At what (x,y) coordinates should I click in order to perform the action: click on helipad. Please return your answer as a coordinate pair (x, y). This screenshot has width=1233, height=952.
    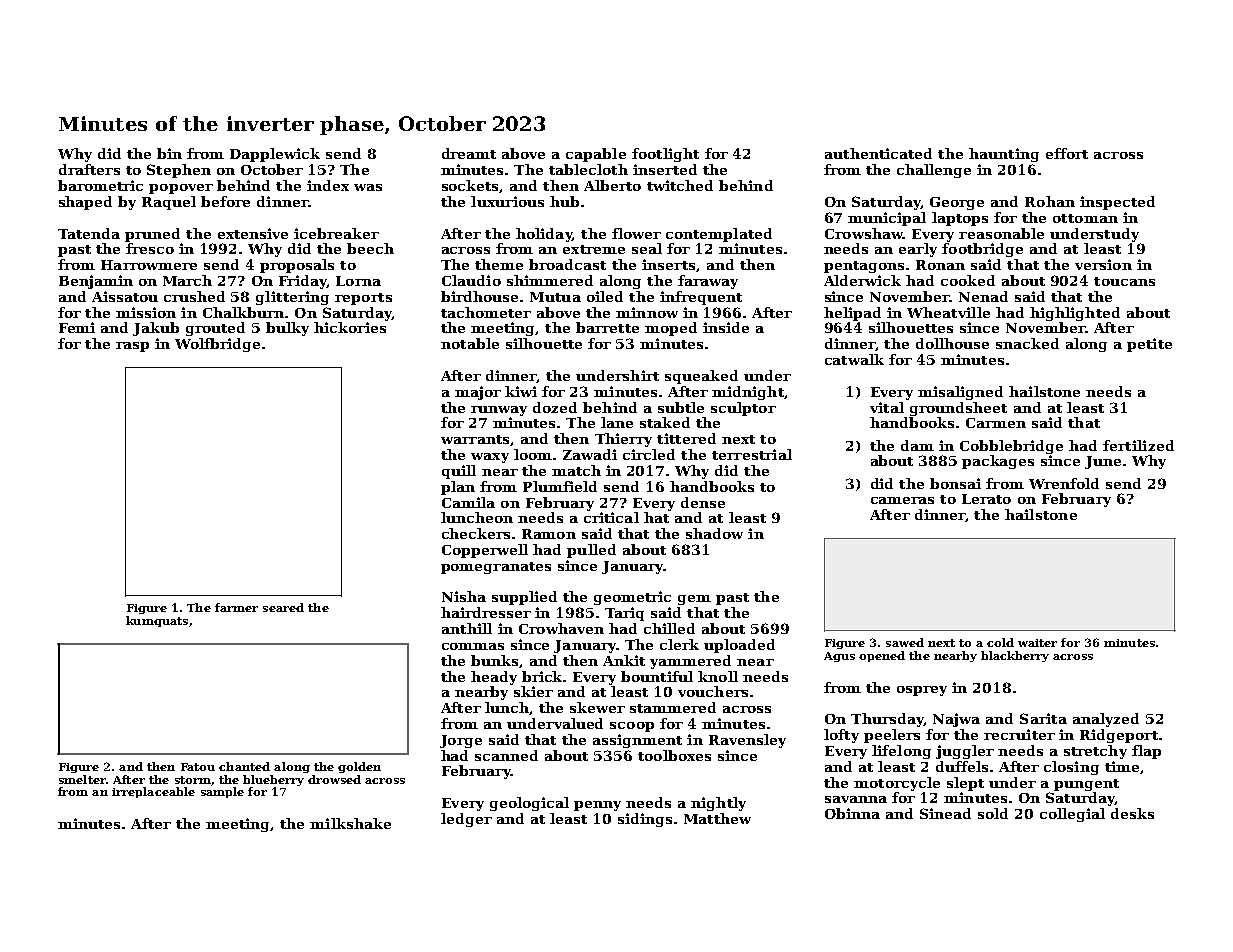
    Looking at the image, I should click on (852, 314).
